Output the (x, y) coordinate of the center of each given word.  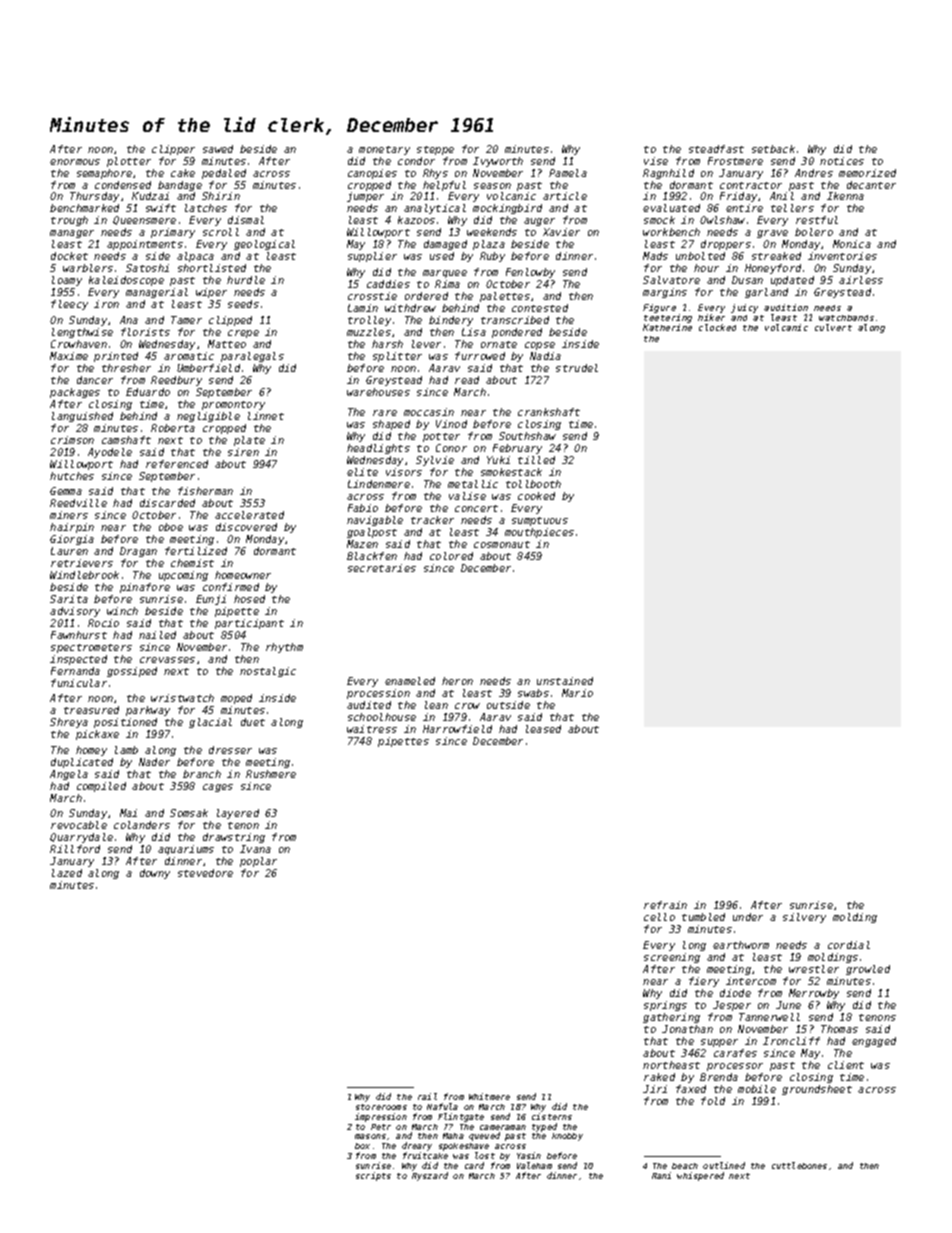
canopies (372, 174)
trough (69, 221)
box (362, 1146)
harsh (387, 344)
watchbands (846, 318)
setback (773, 149)
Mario (577, 693)
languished (82, 417)
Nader (154, 762)
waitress (372, 729)
